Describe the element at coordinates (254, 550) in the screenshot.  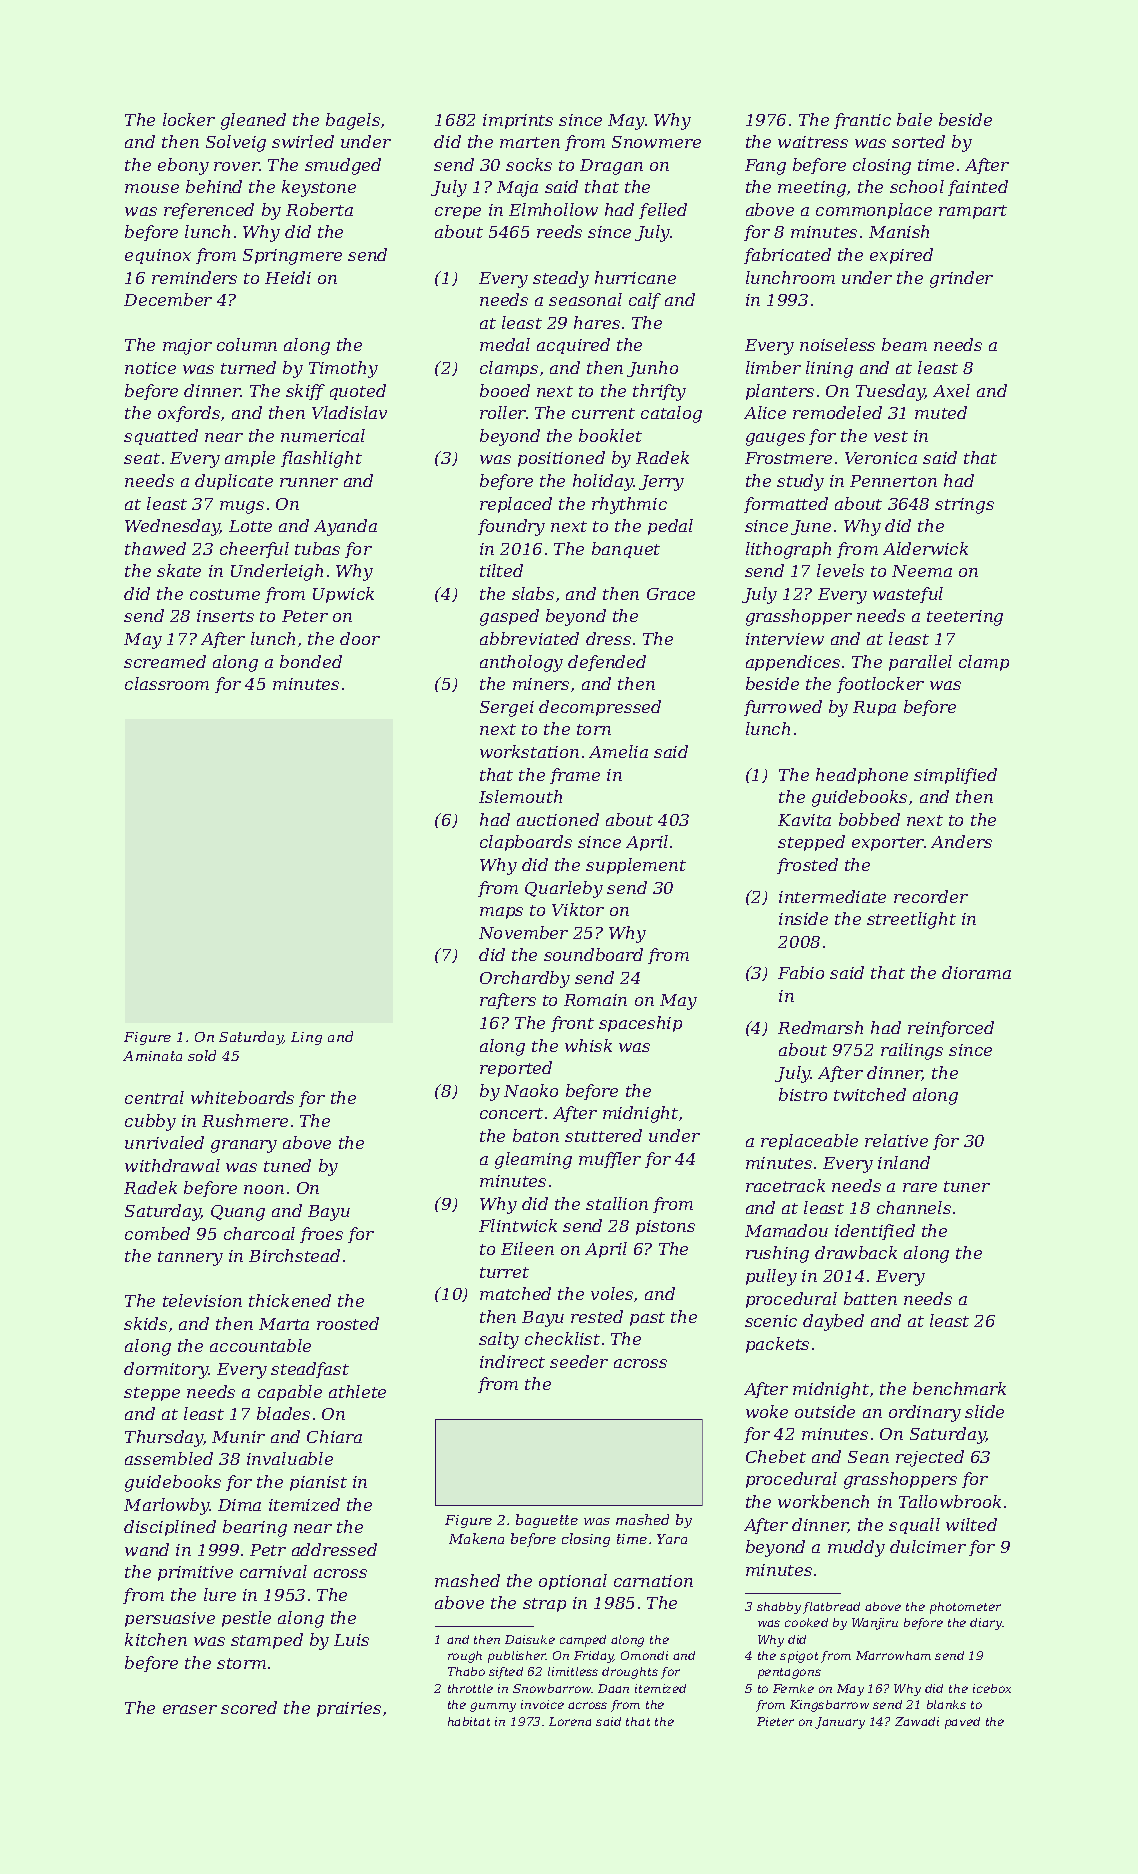
I see `cheerful` at that location.
